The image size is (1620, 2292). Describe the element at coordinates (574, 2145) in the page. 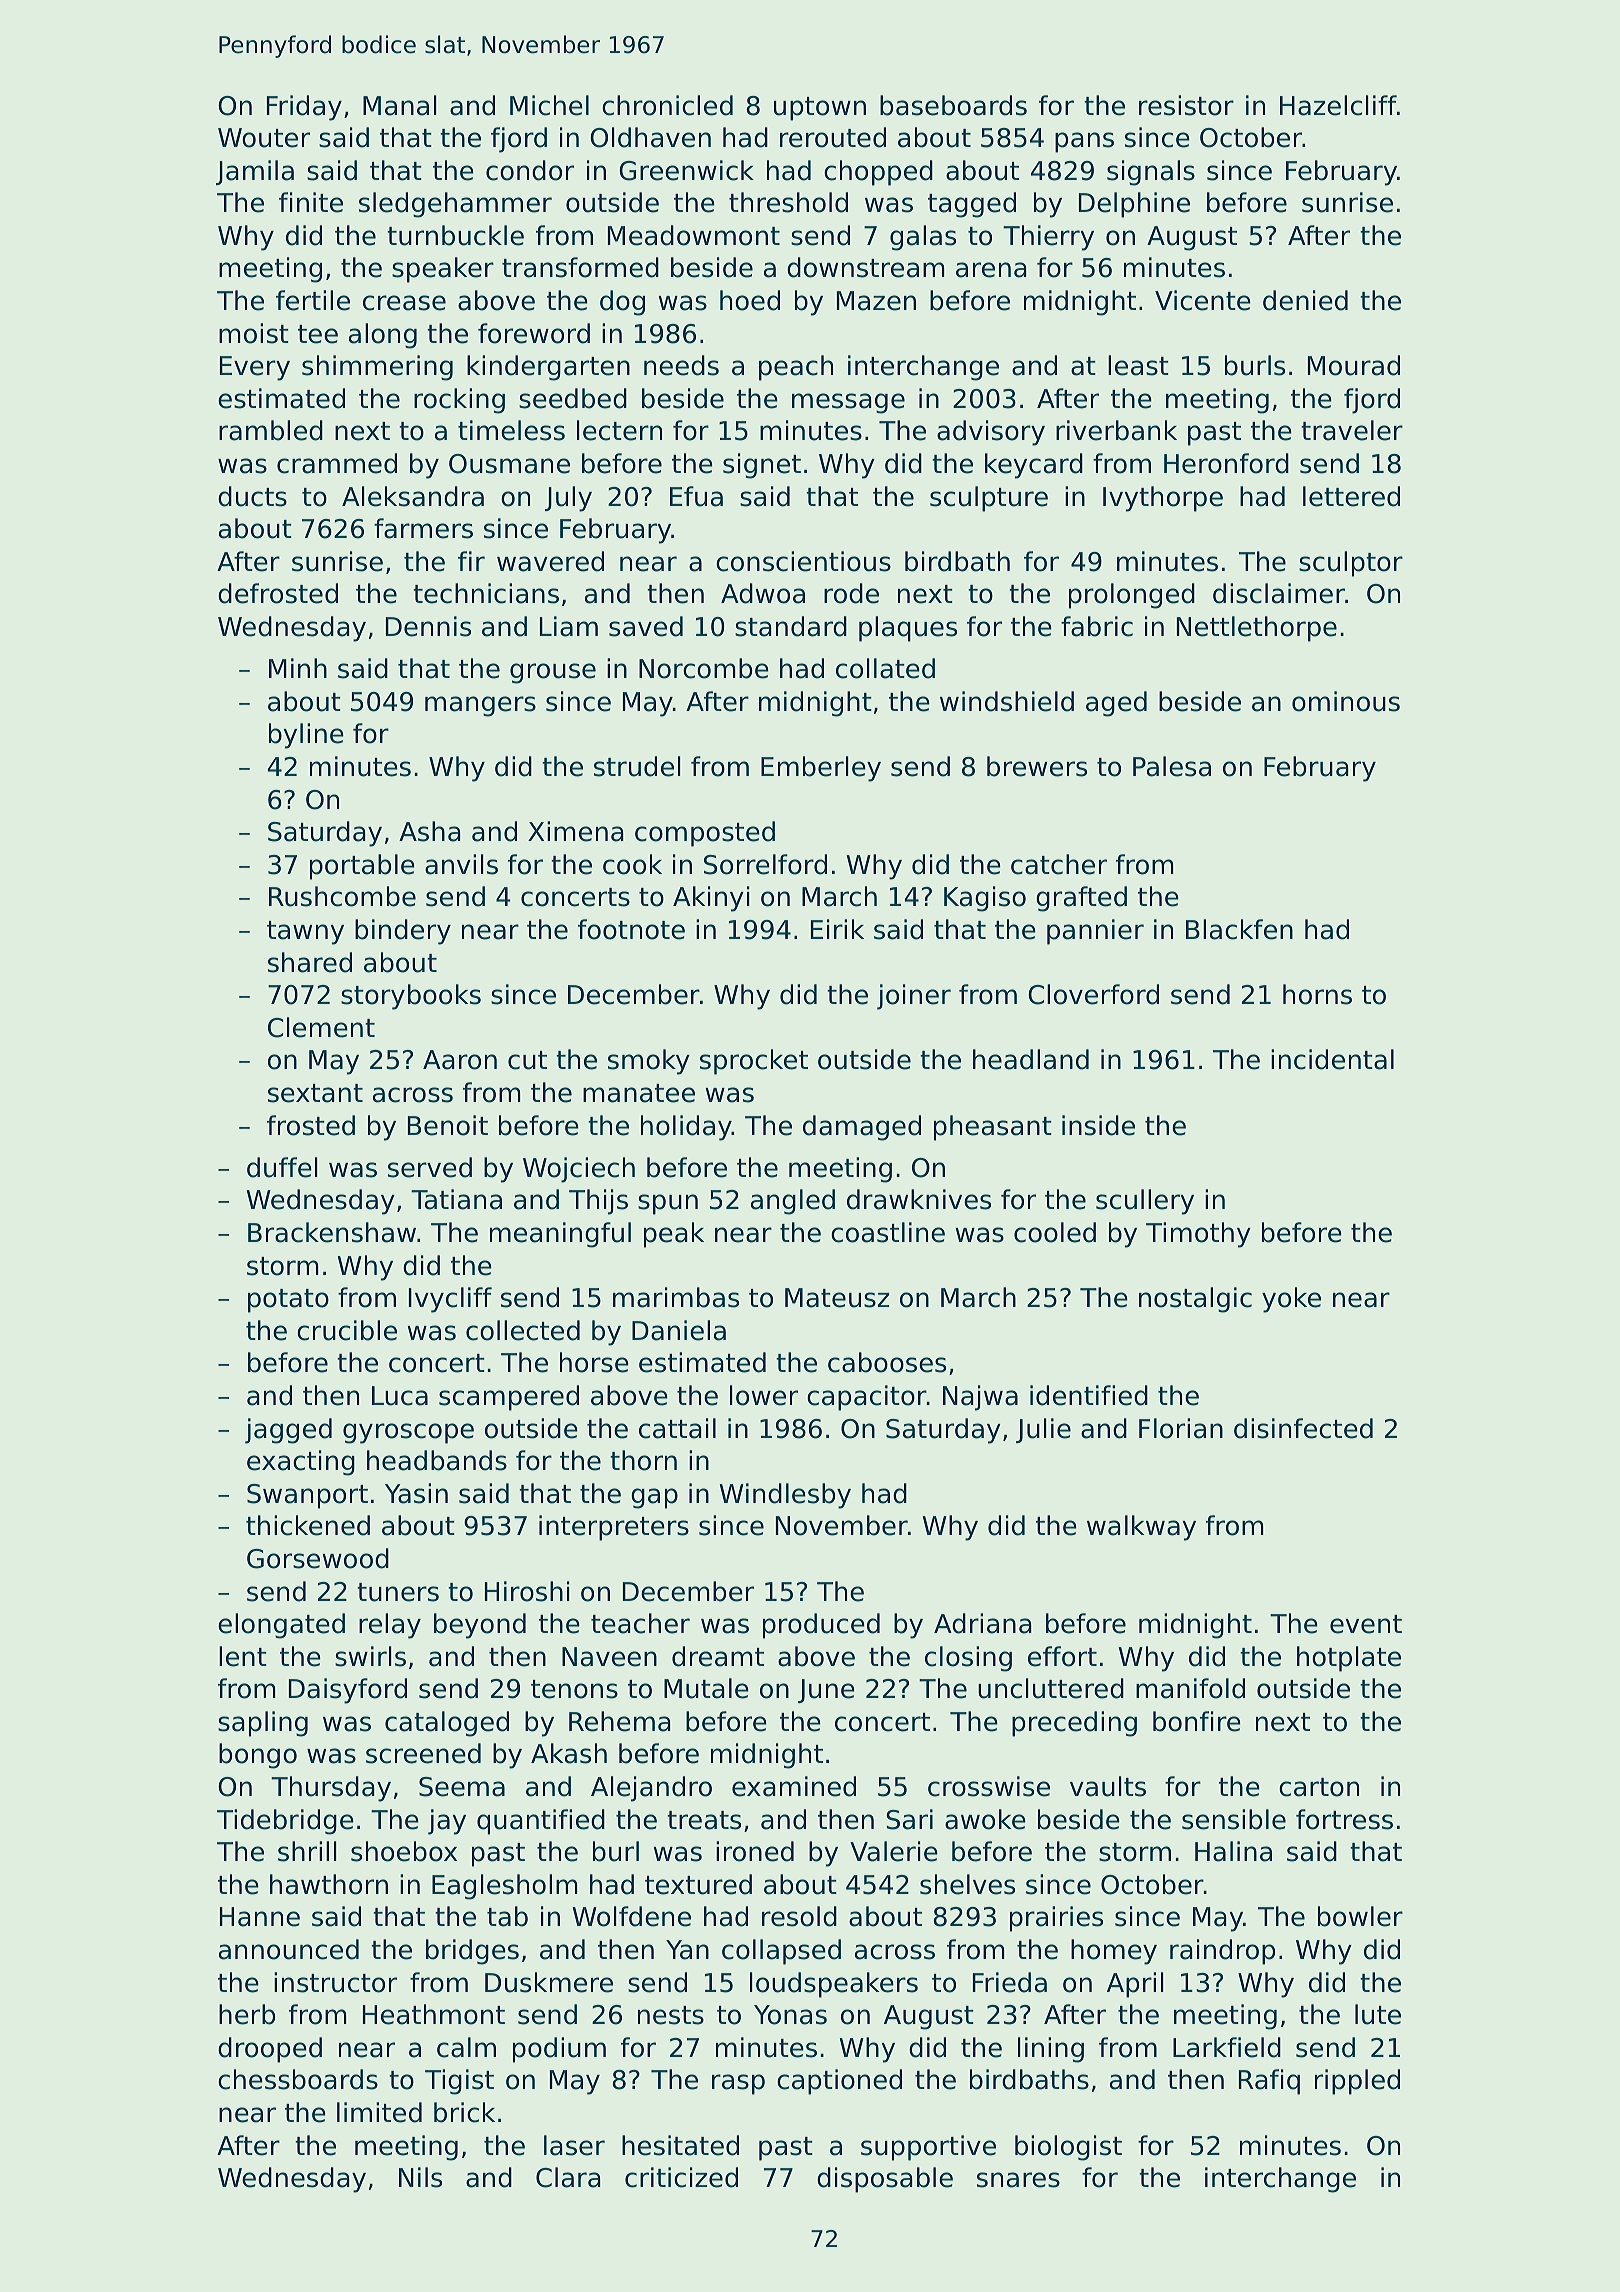

I see `laser` at that location.
